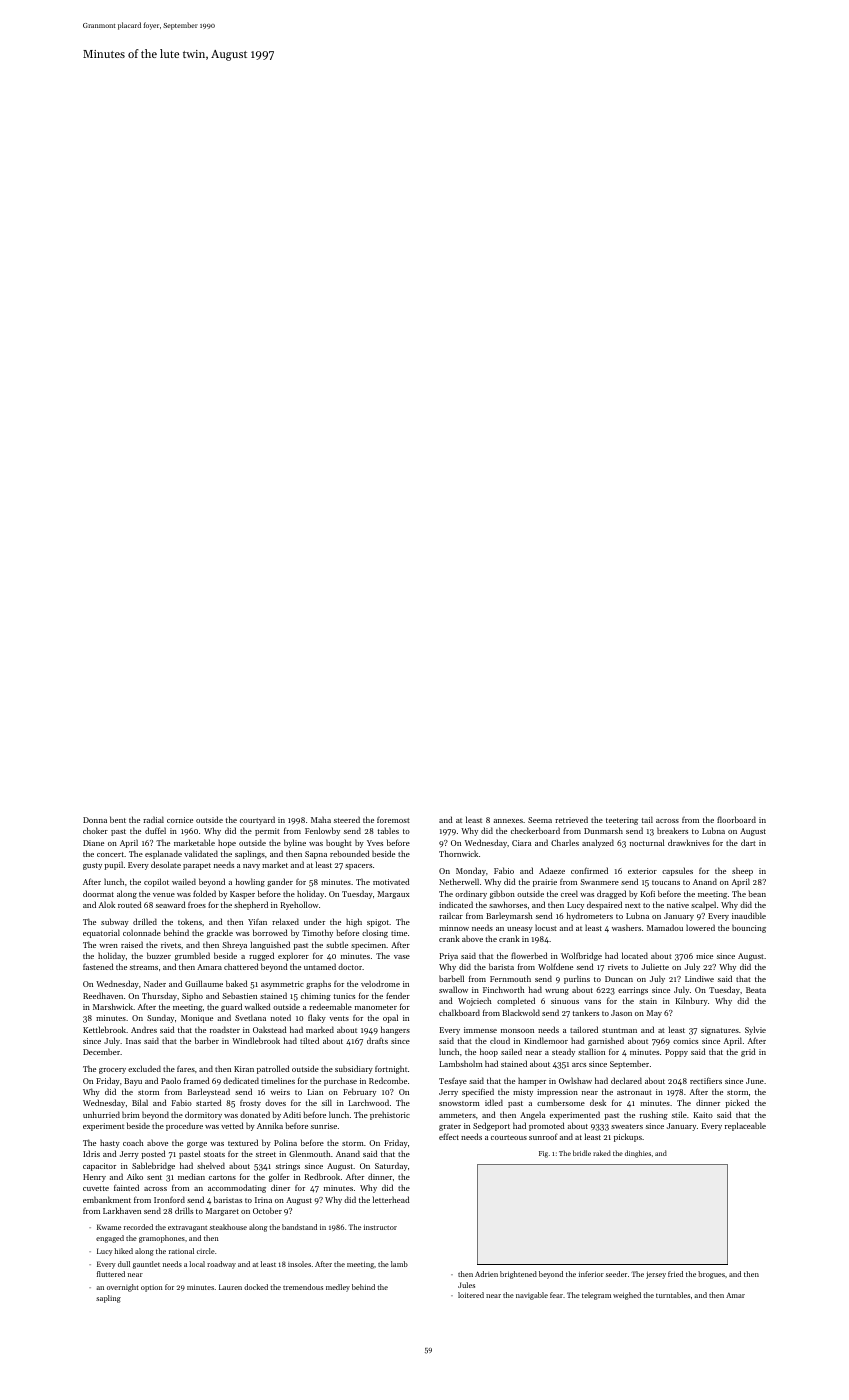 The width and height of the page is (849, 1400). What do you see at coordinates (471, 1295) in the page?
I see `loitered` at bounding box center [471, 1295].
